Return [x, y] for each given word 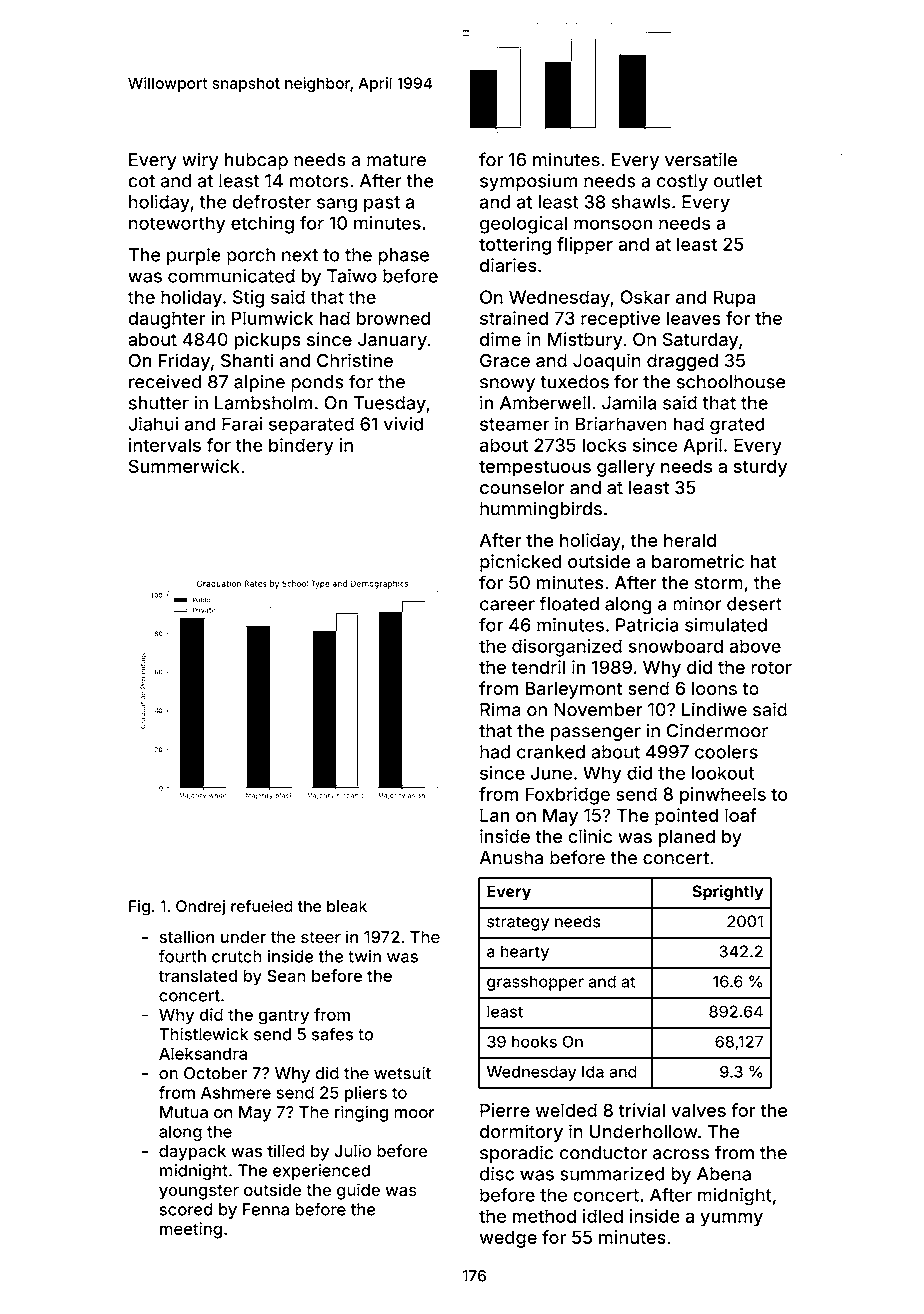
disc [497, 1174]
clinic [590, 836]
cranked [551, 752]
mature [396, 160]
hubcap [256, 161]
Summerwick [184, 466]
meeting [191, 1230]
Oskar [645, 297]
